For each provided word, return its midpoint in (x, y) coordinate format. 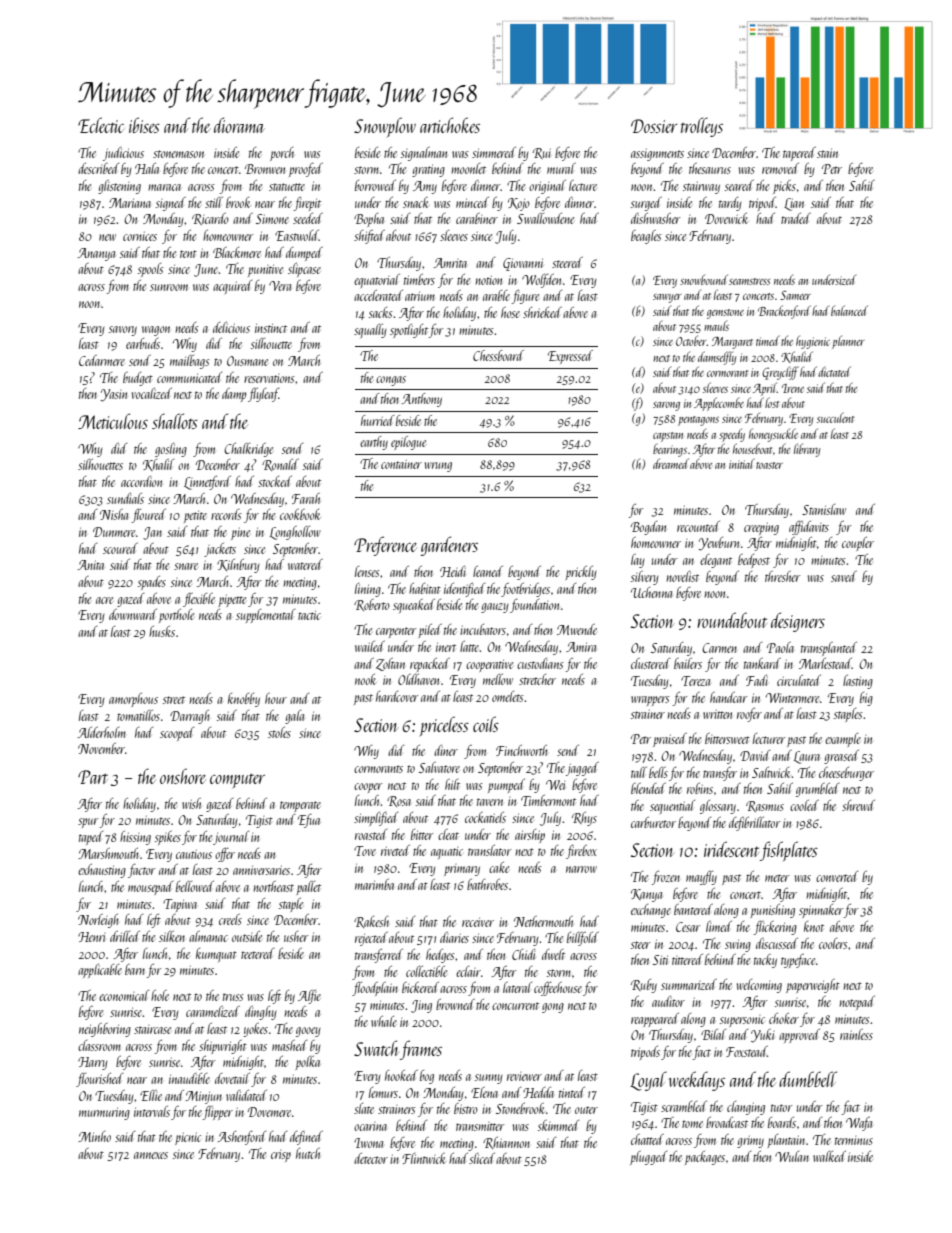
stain (827, 153)
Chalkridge (248, 450)
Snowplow (385, 127)
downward (133, 614)
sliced (482, 1158)
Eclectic (101, 125)
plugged (648, 1158)
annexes (151, 1155)
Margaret (732, 343)
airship (530, 836)
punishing (772, 911)
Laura (807, 757)
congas (391, 381)
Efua (309, 821)
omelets (508, 696)
